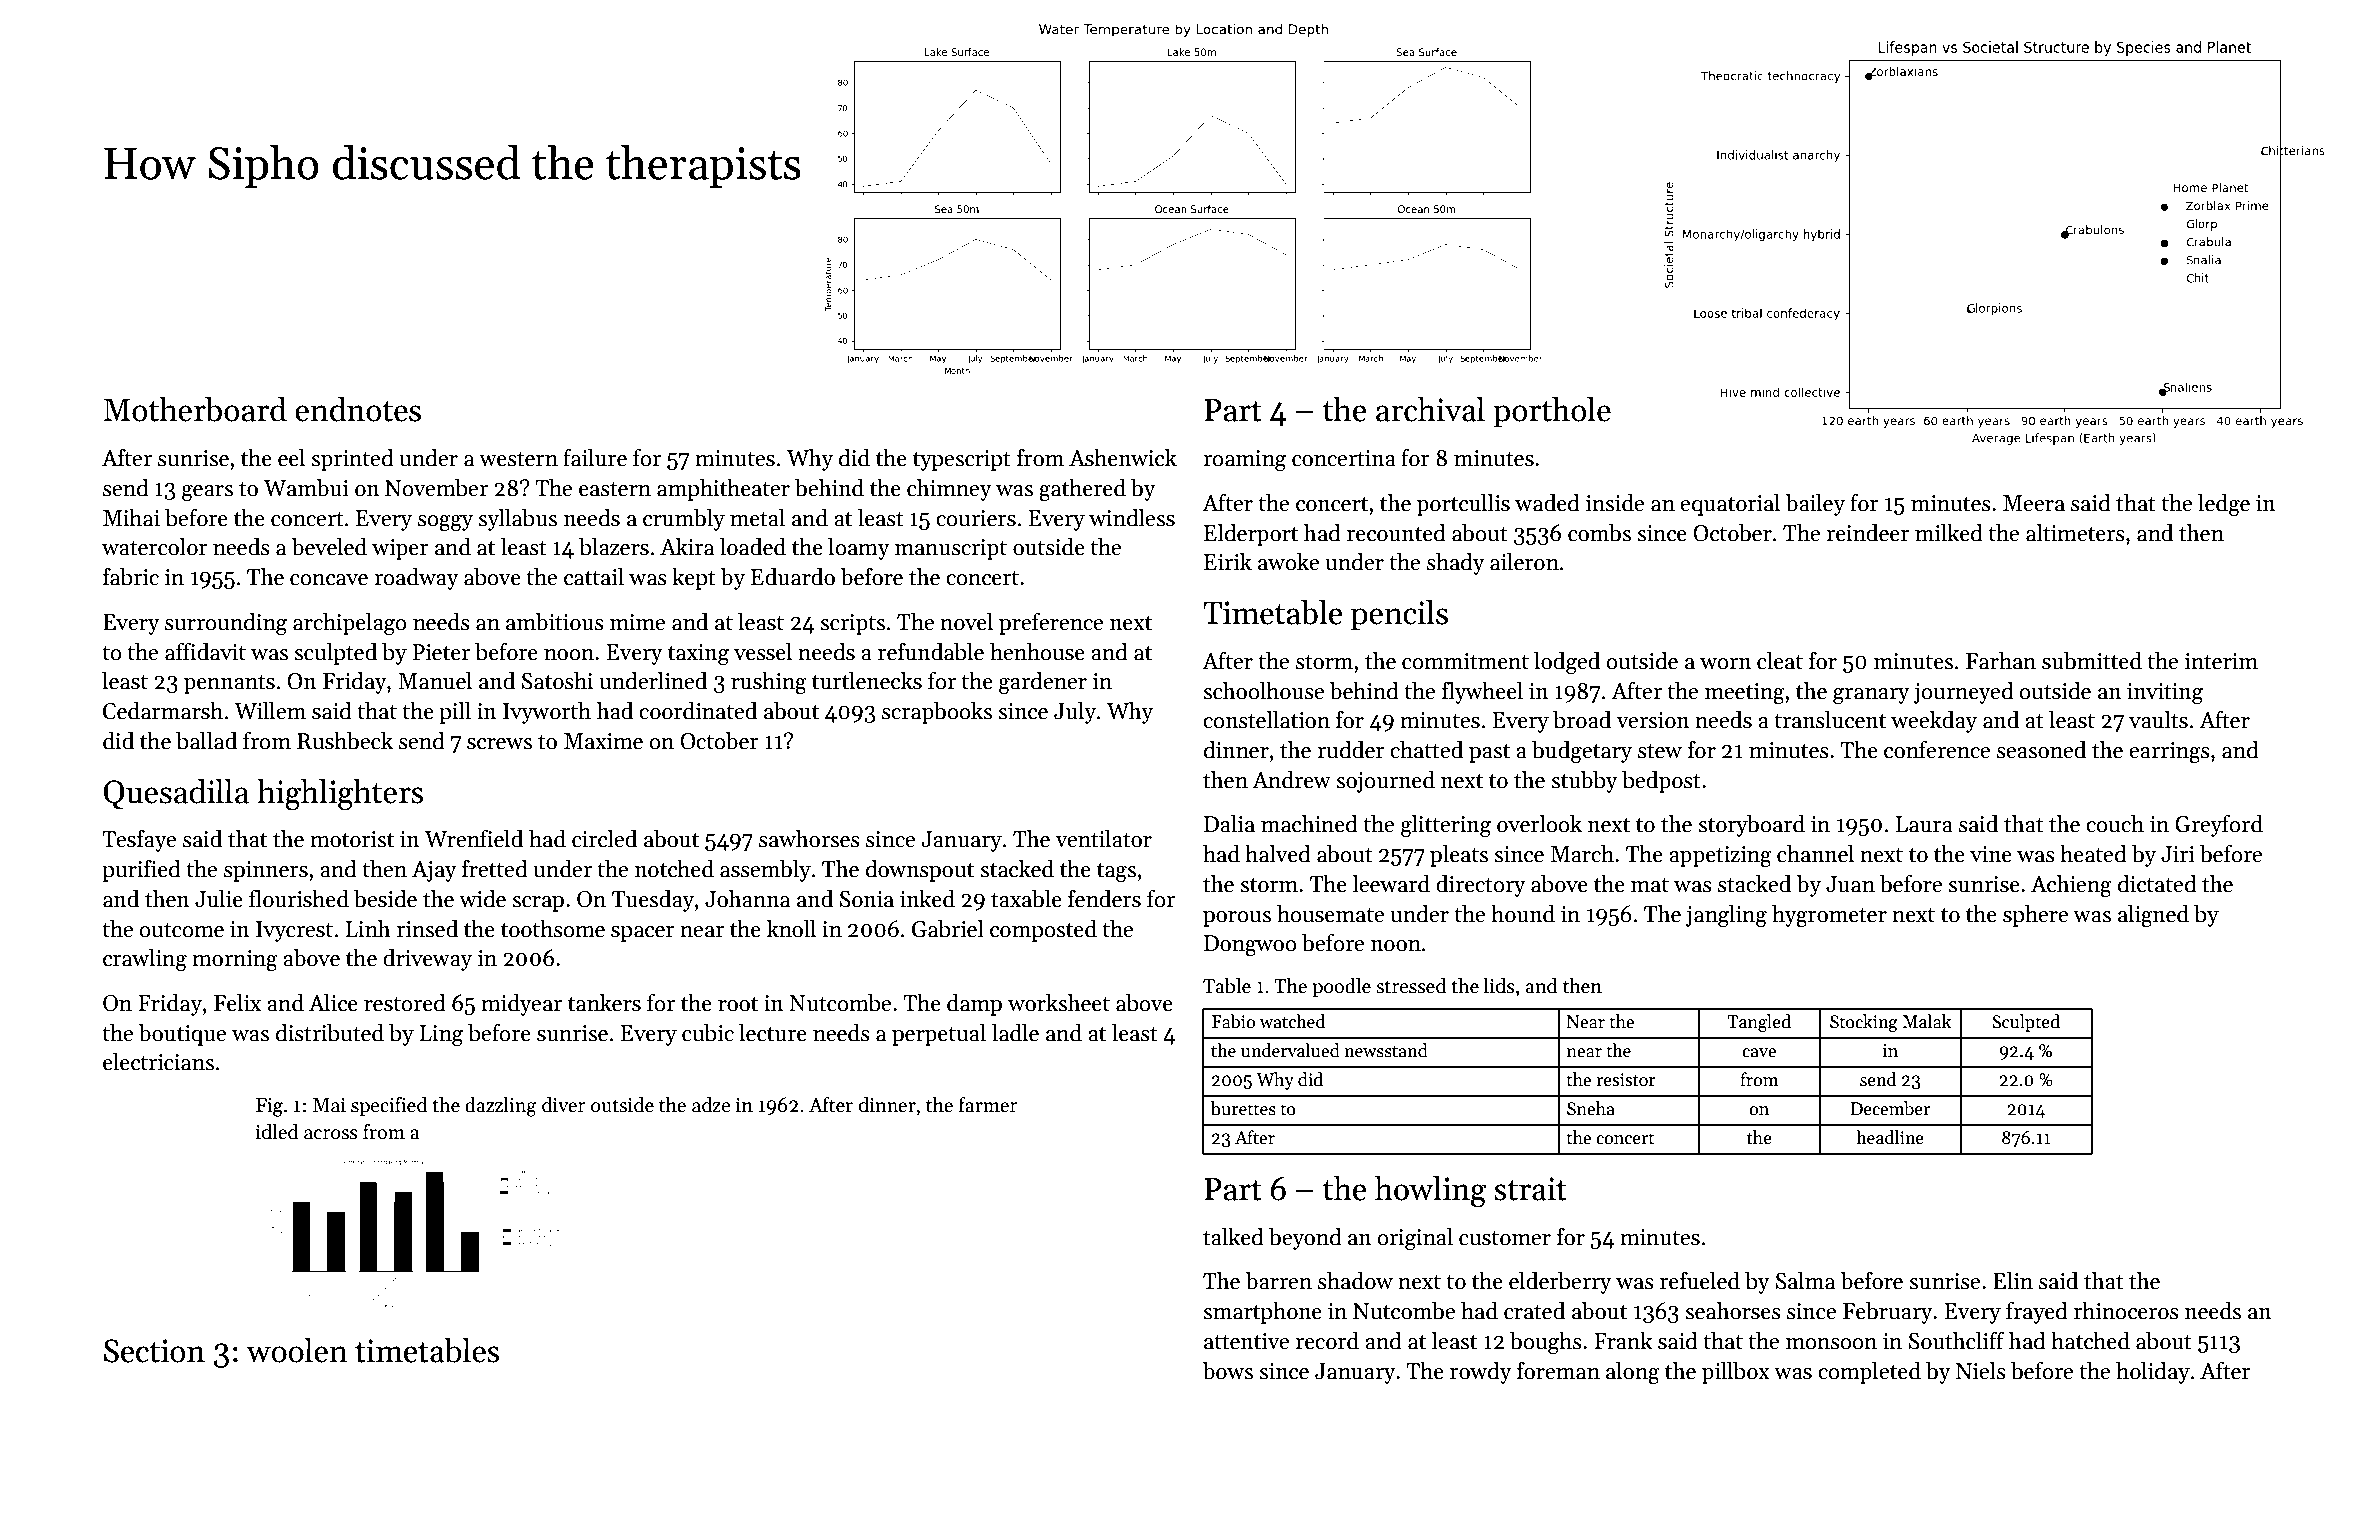  Describe the element at coordinates (1949, 533) in the image. I see `milked` at that location.
